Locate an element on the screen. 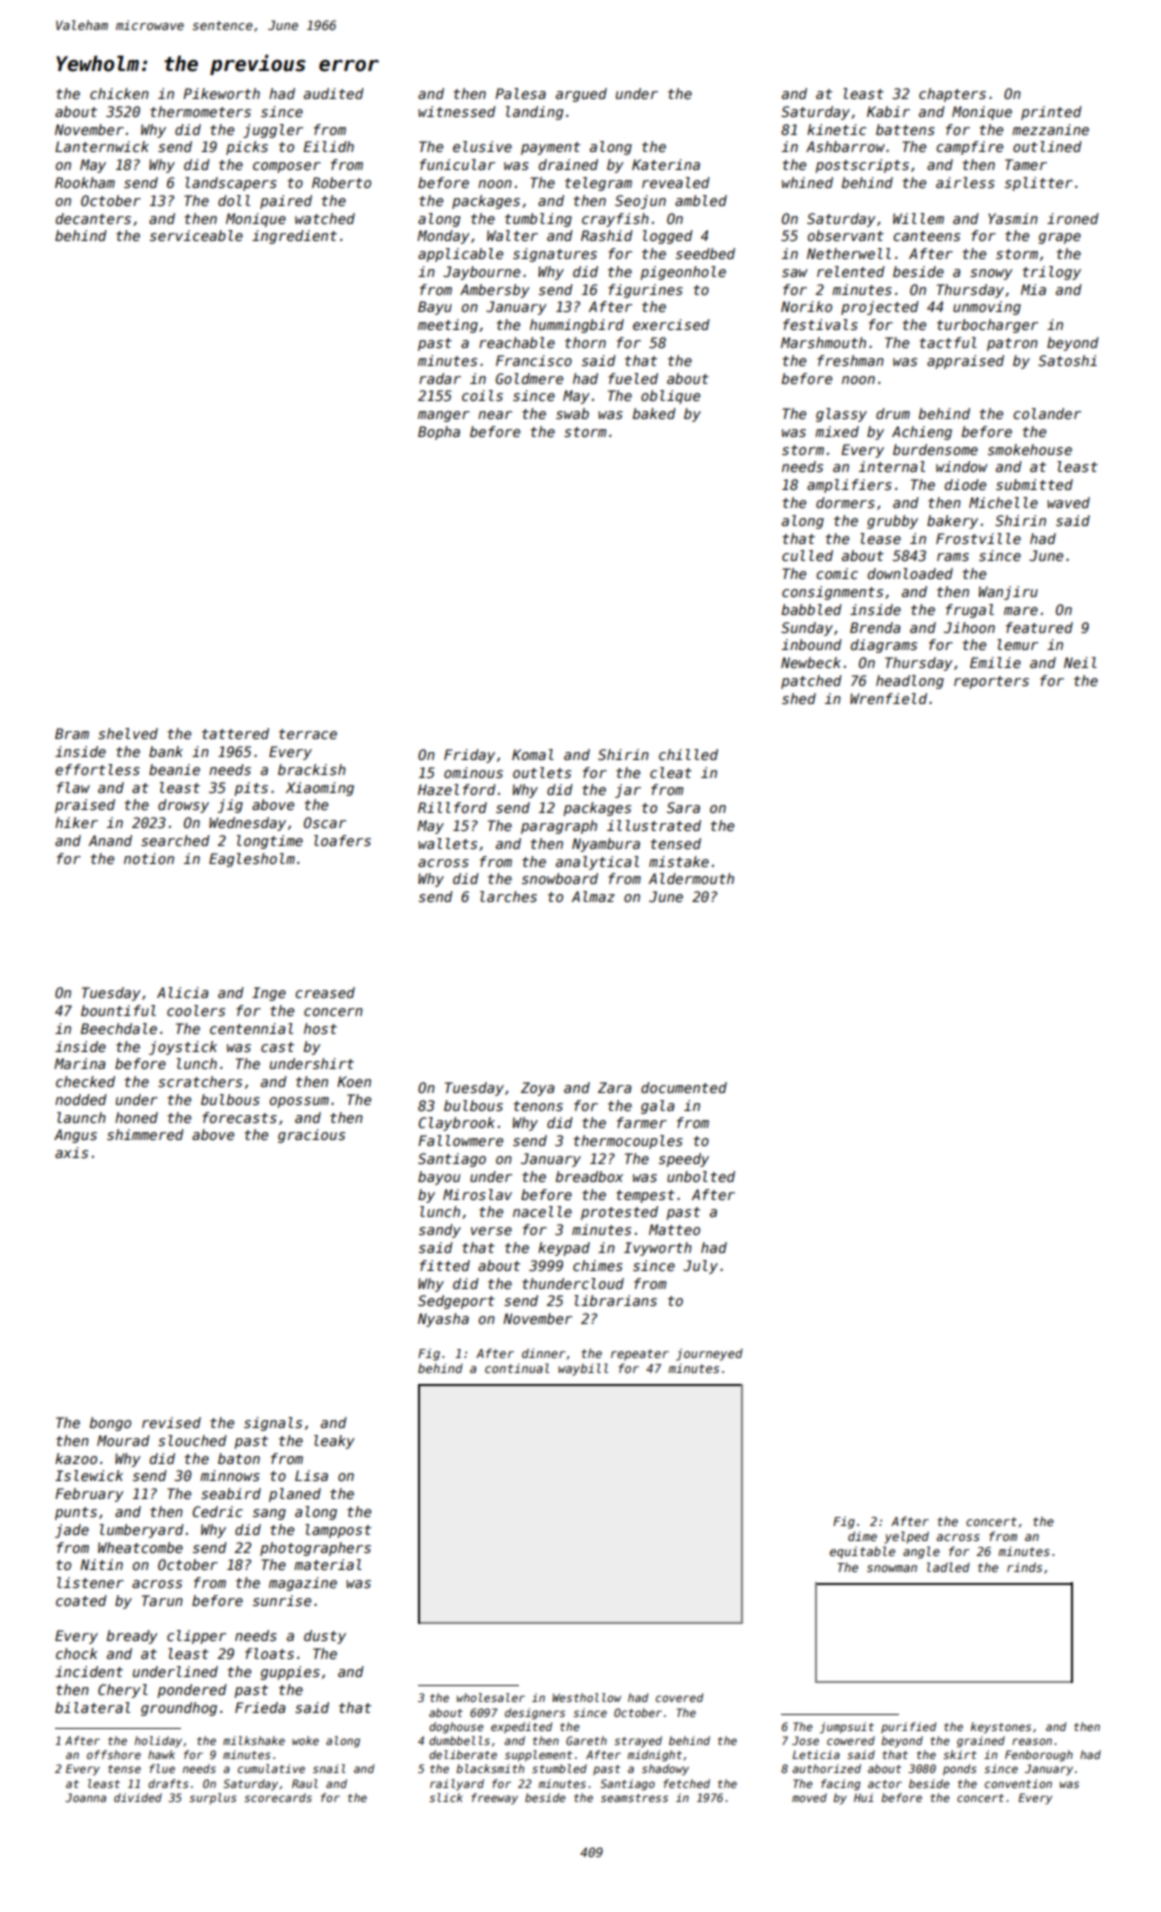 Image resolution: width=1161 pixels, height=1912 pixels. bongo is located at coordinates (110, 1424).
